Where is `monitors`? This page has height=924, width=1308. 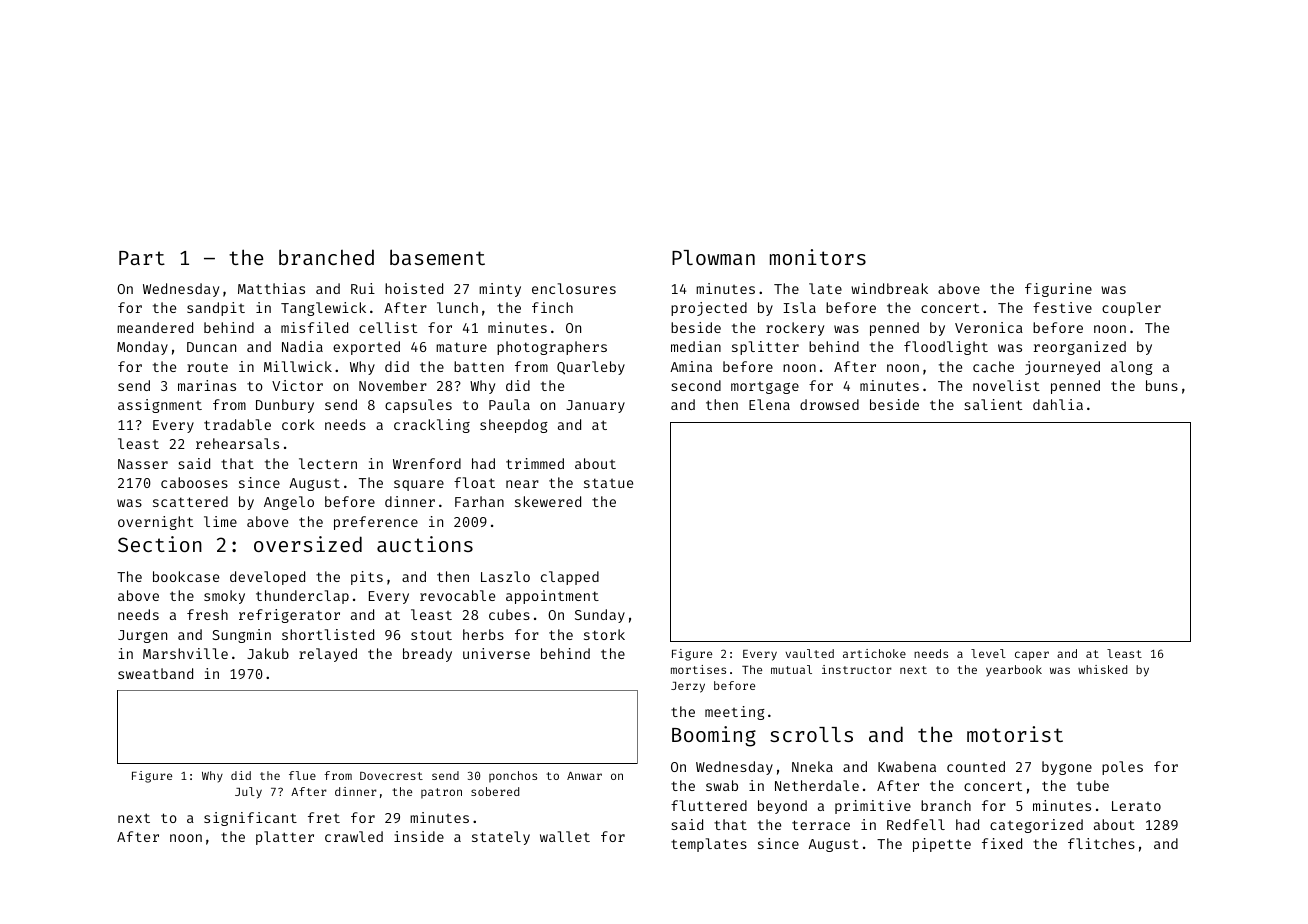 monitors is located at coordinates (818, 257).
